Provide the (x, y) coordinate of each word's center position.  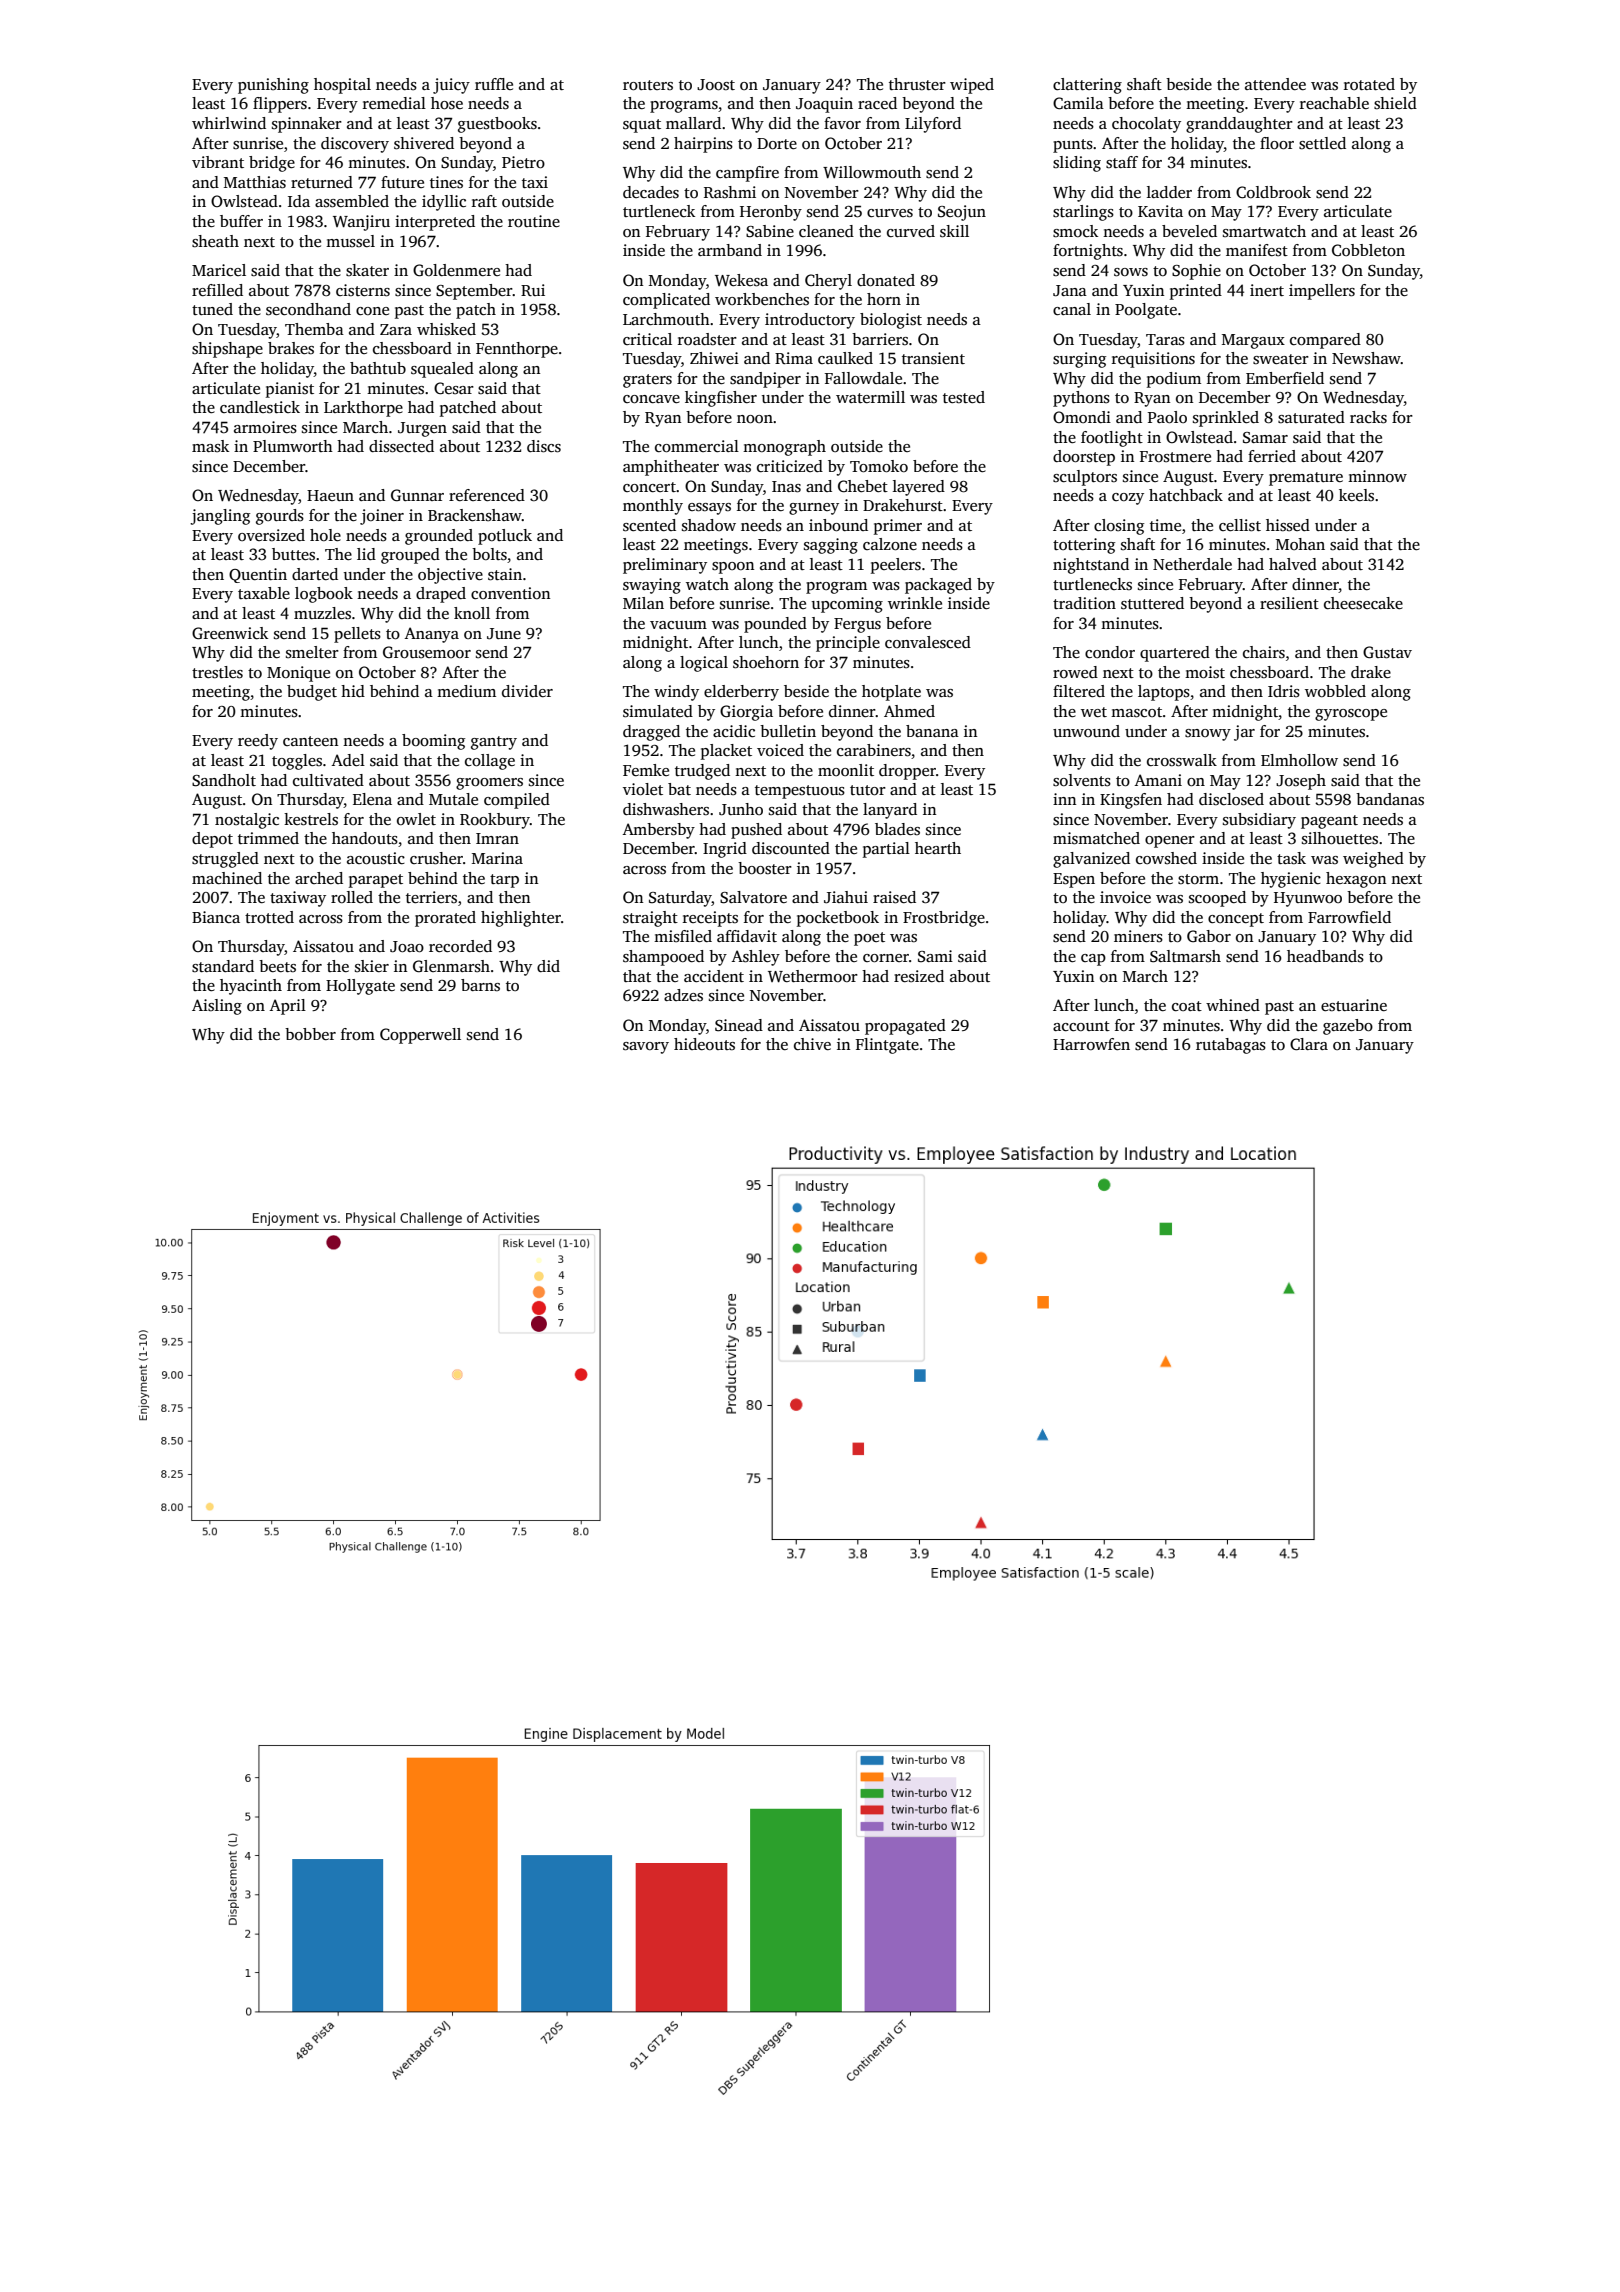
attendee (1275, 84)
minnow (1377, 476)
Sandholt (224, 780)
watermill (870, 397)
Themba (314, 329)
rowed (1075, 672)
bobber (310, 1034)
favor (842, 123)
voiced (780, 750)
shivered (424, 143)
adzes (683, 995)
